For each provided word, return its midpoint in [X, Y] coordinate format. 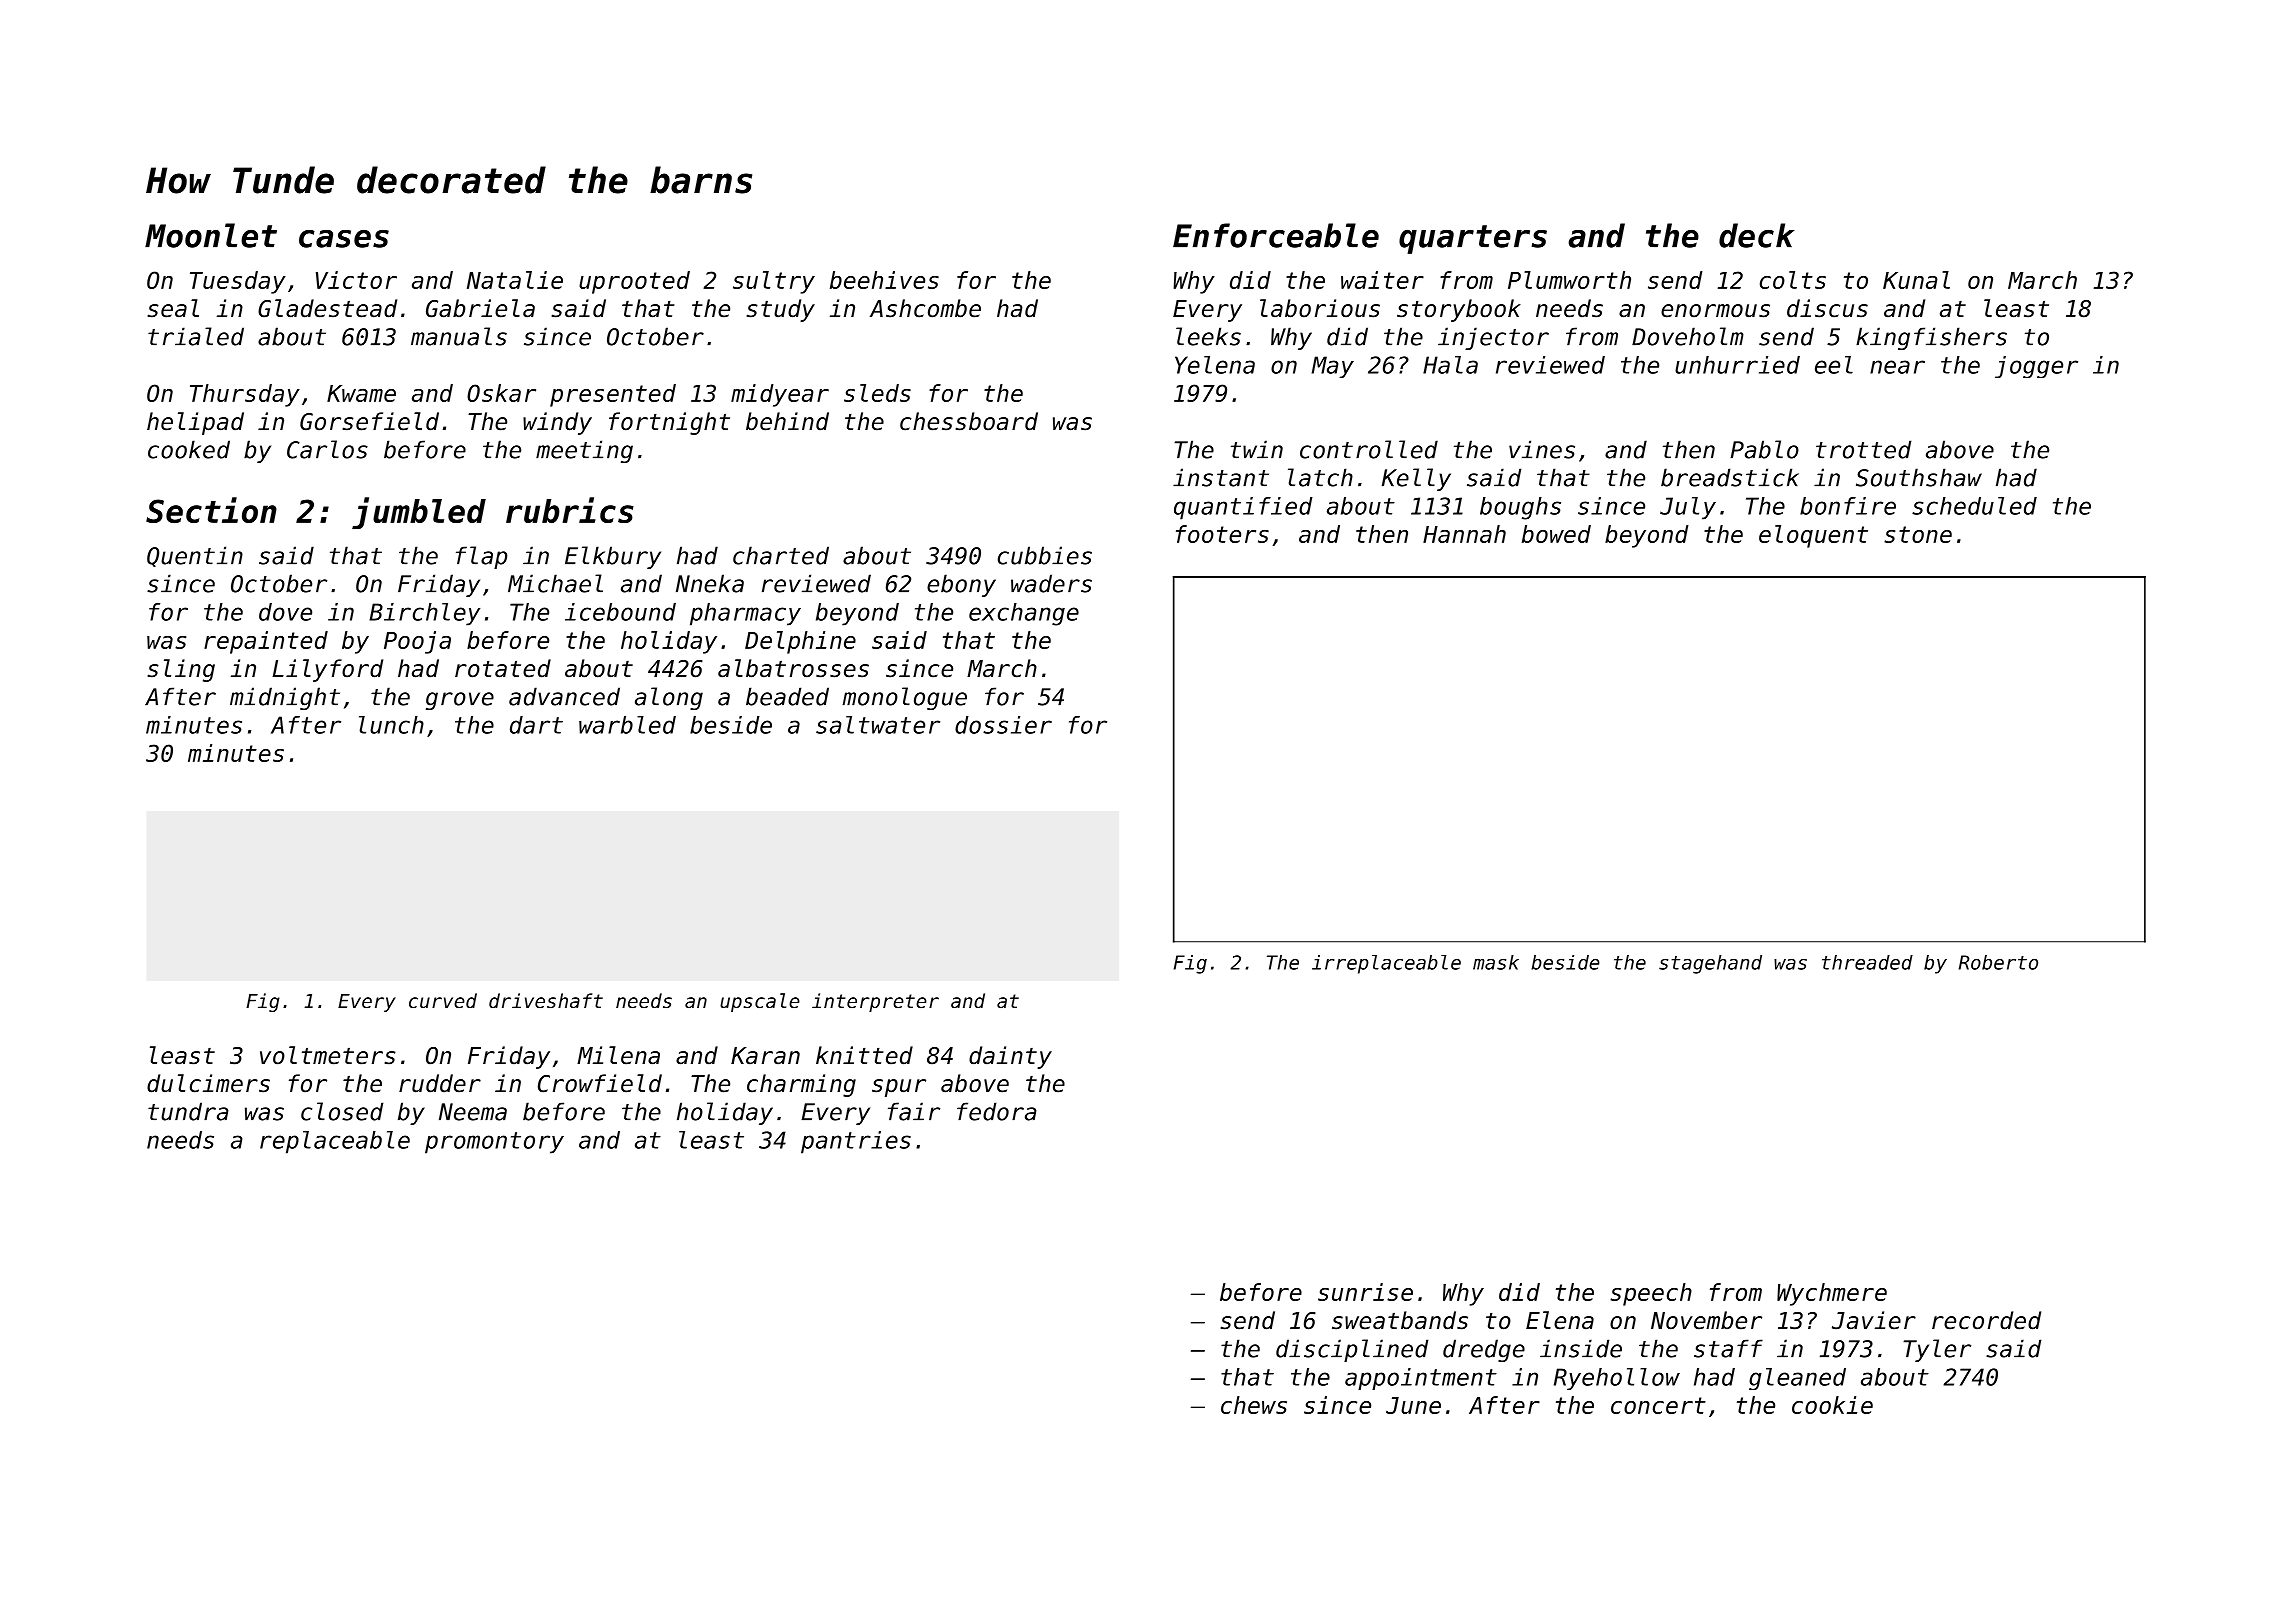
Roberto [1998, 962]
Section [211, 510]
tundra [188, 1111]
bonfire [1848, 506]
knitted [864, 1055]
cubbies [1045, 555]
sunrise [1365, 1292]
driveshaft [546, 1000]
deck [1757, 235]
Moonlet [211, 235]
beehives [884, 280]
